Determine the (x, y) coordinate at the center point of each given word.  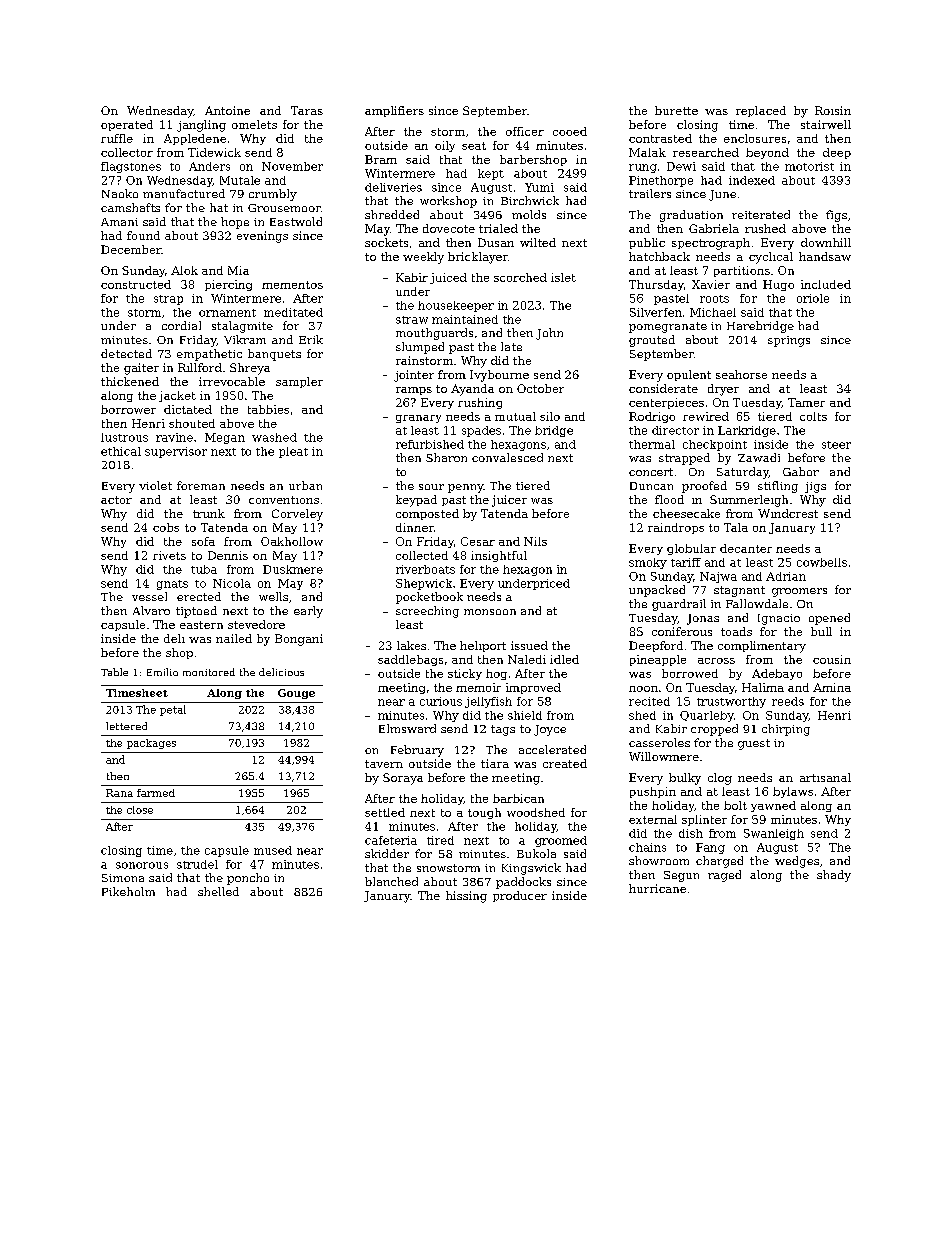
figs (836, 216)
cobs (166, 527)
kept (491, 174)
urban (305, 485)
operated (127, 125)
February (417, 751)
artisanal (825, 777)
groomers (799, 592)
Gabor (801, 471)
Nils (535, 541)
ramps (414, 391)
